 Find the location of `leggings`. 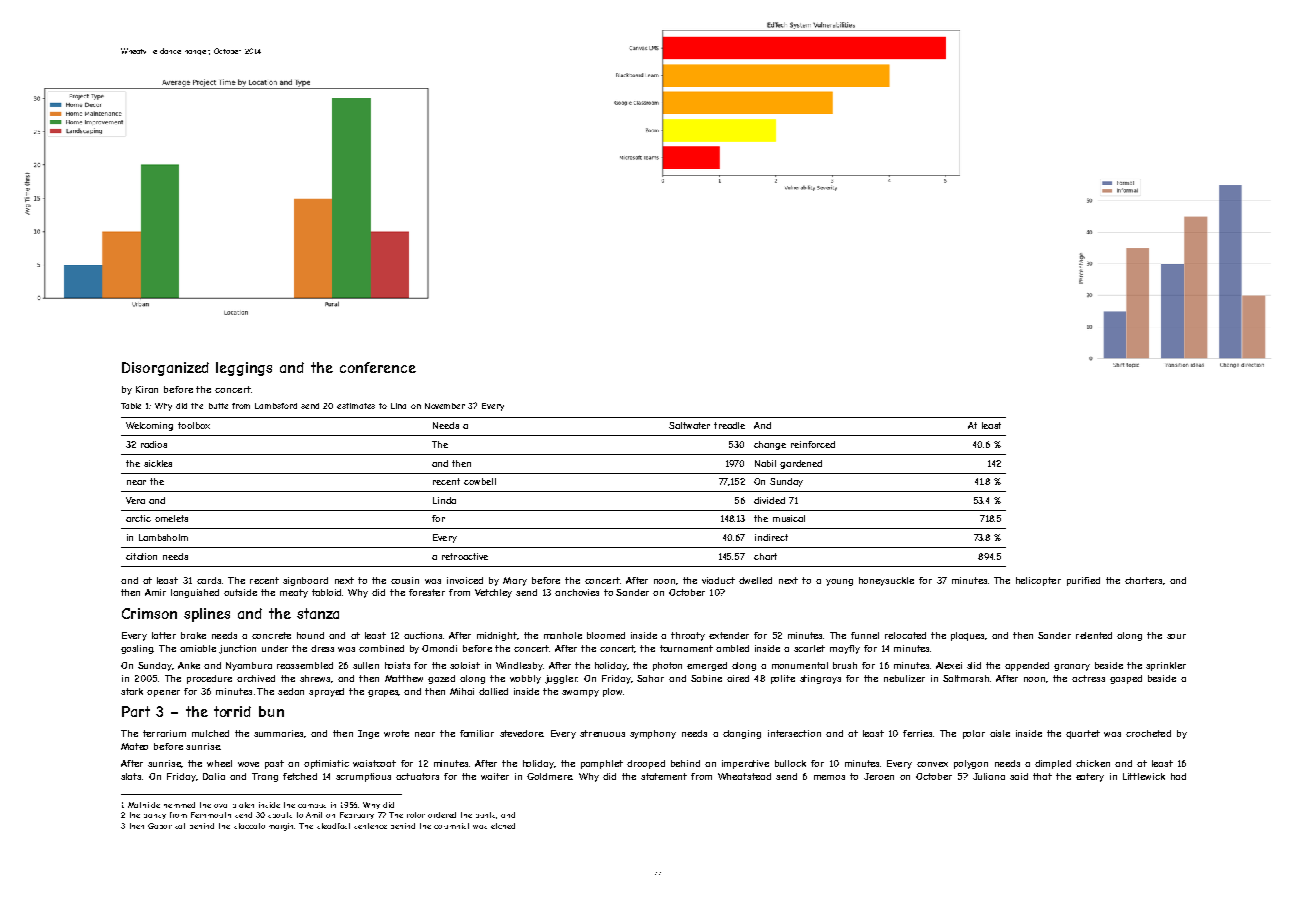

leggings is located at coordinates (244, 369).
